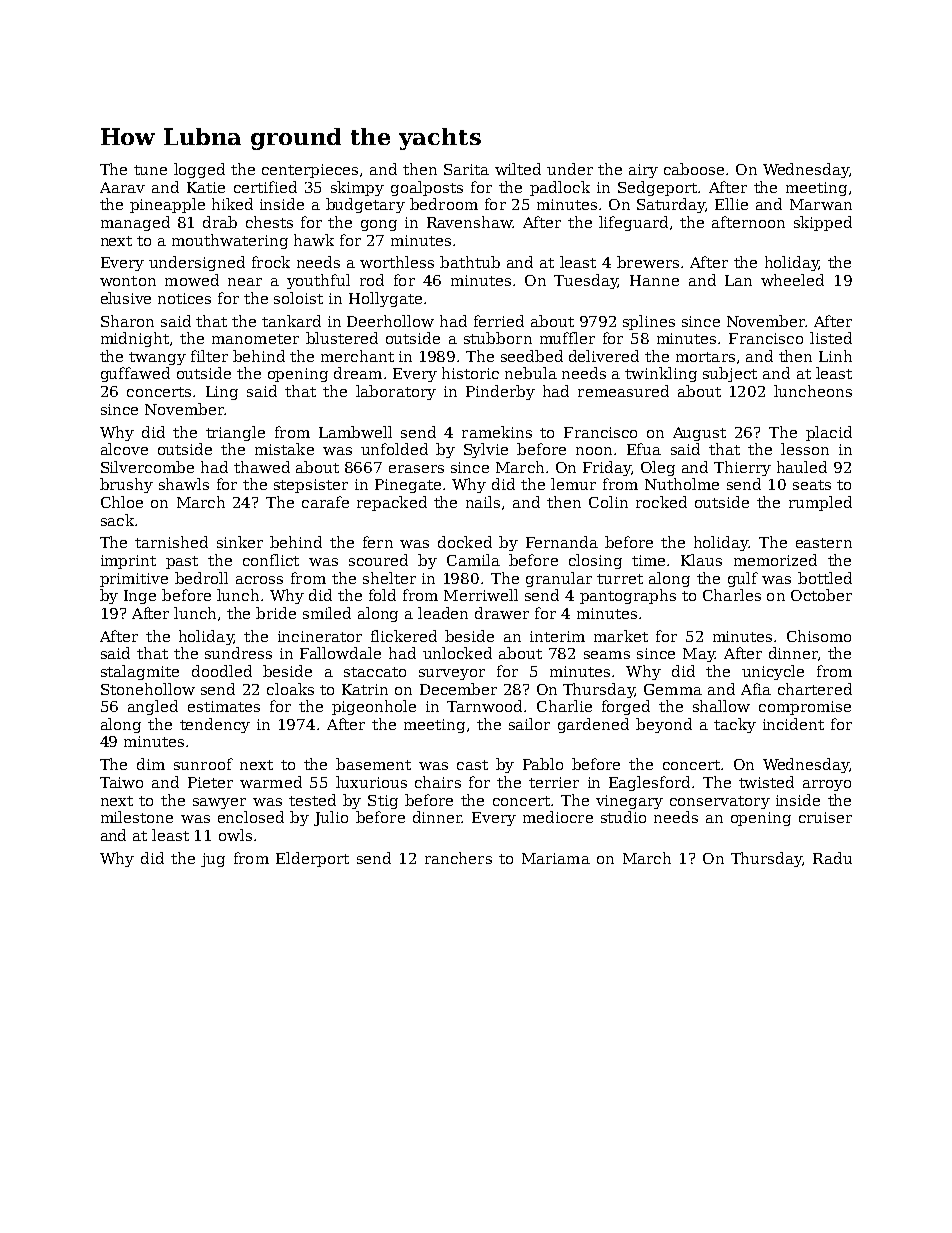  What do you see at coordinates (831, 338) in the document?
I see `listed` at bounding box center [831, 338].
